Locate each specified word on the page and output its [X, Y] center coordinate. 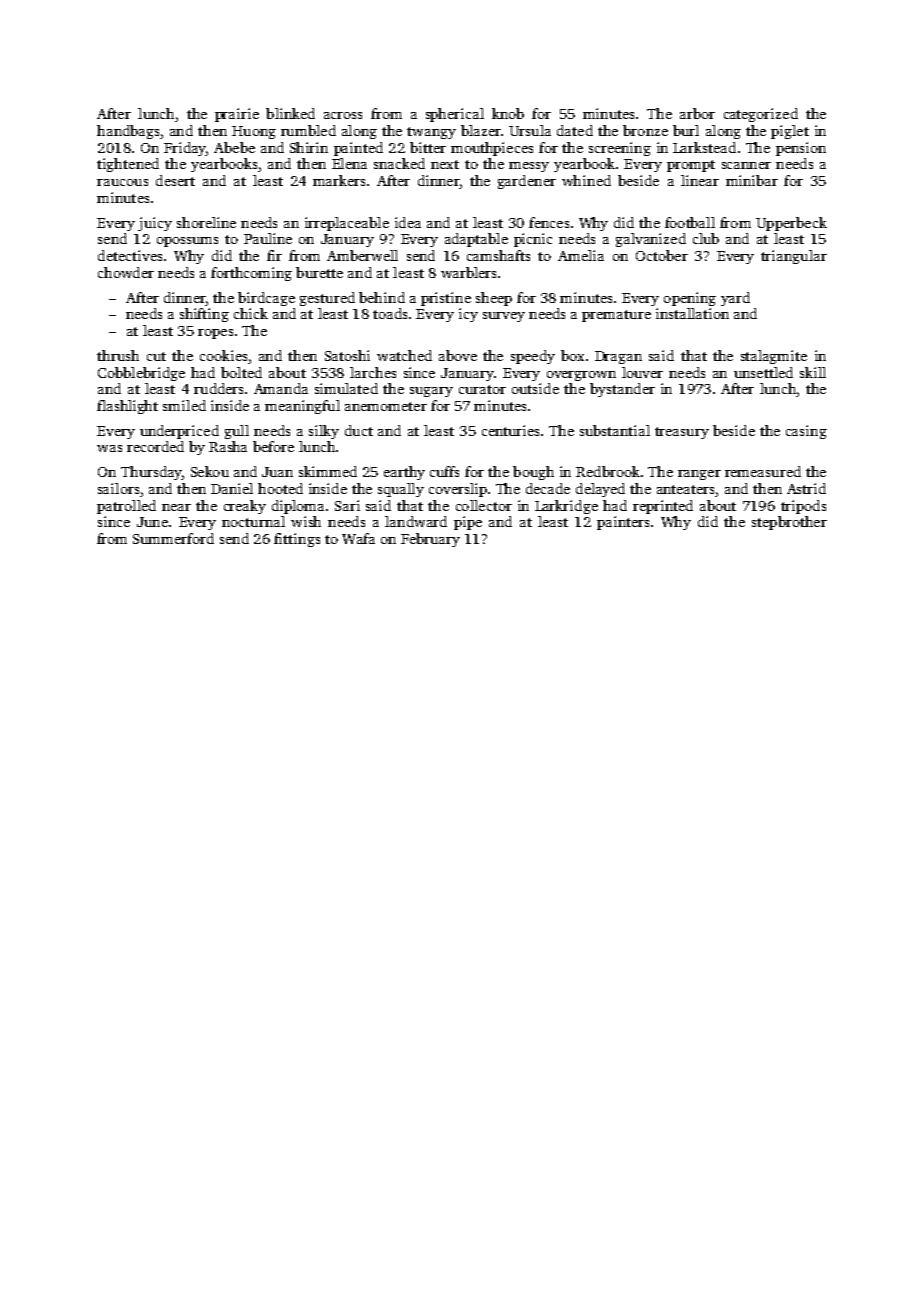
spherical [455, 115]
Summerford [173, 538]
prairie [237, 115]
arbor [697, 113]
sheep [494, 299]
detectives [130, 255]
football [690, 222]
